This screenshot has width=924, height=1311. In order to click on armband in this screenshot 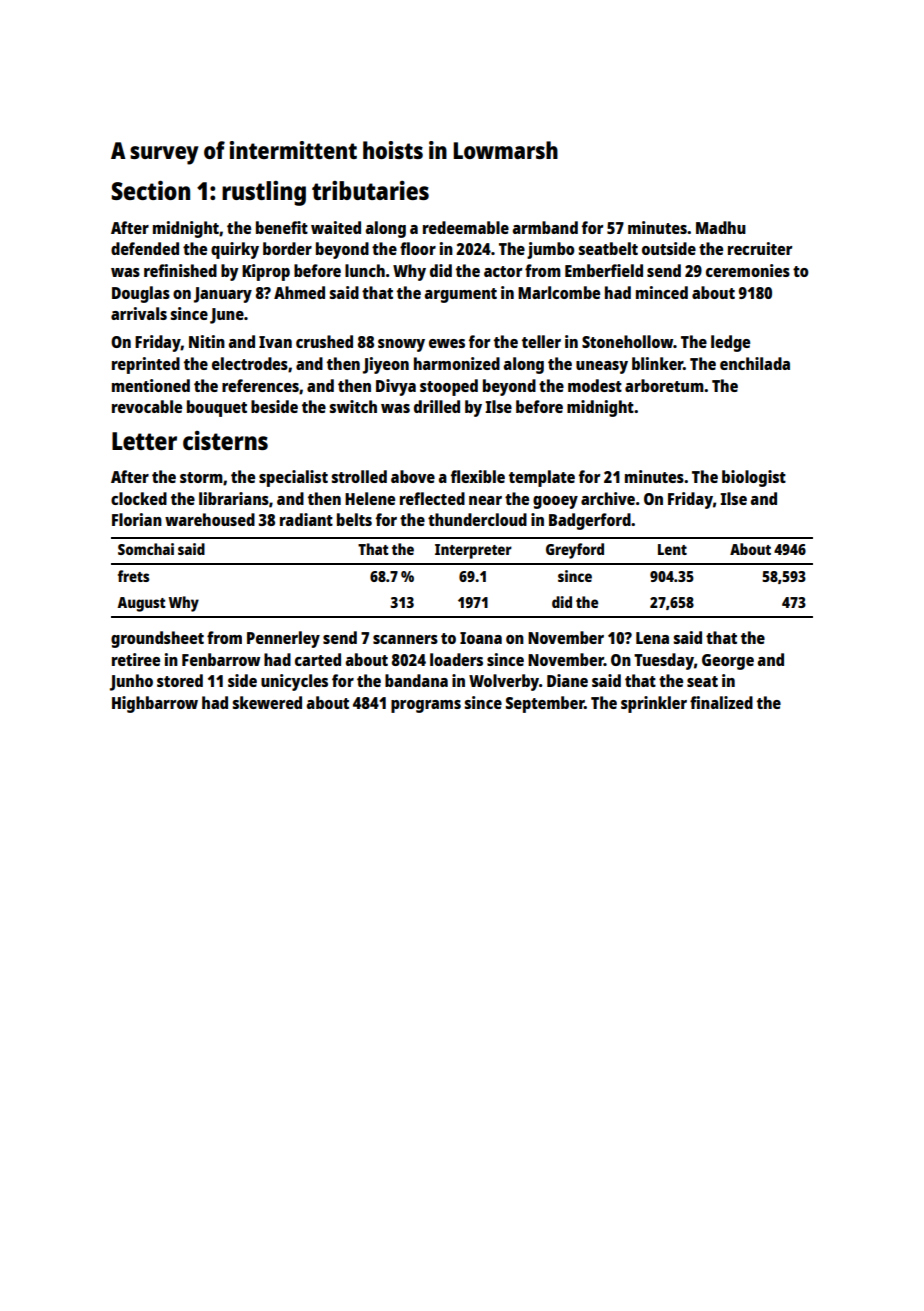, I will do `click(545, 227)`.
